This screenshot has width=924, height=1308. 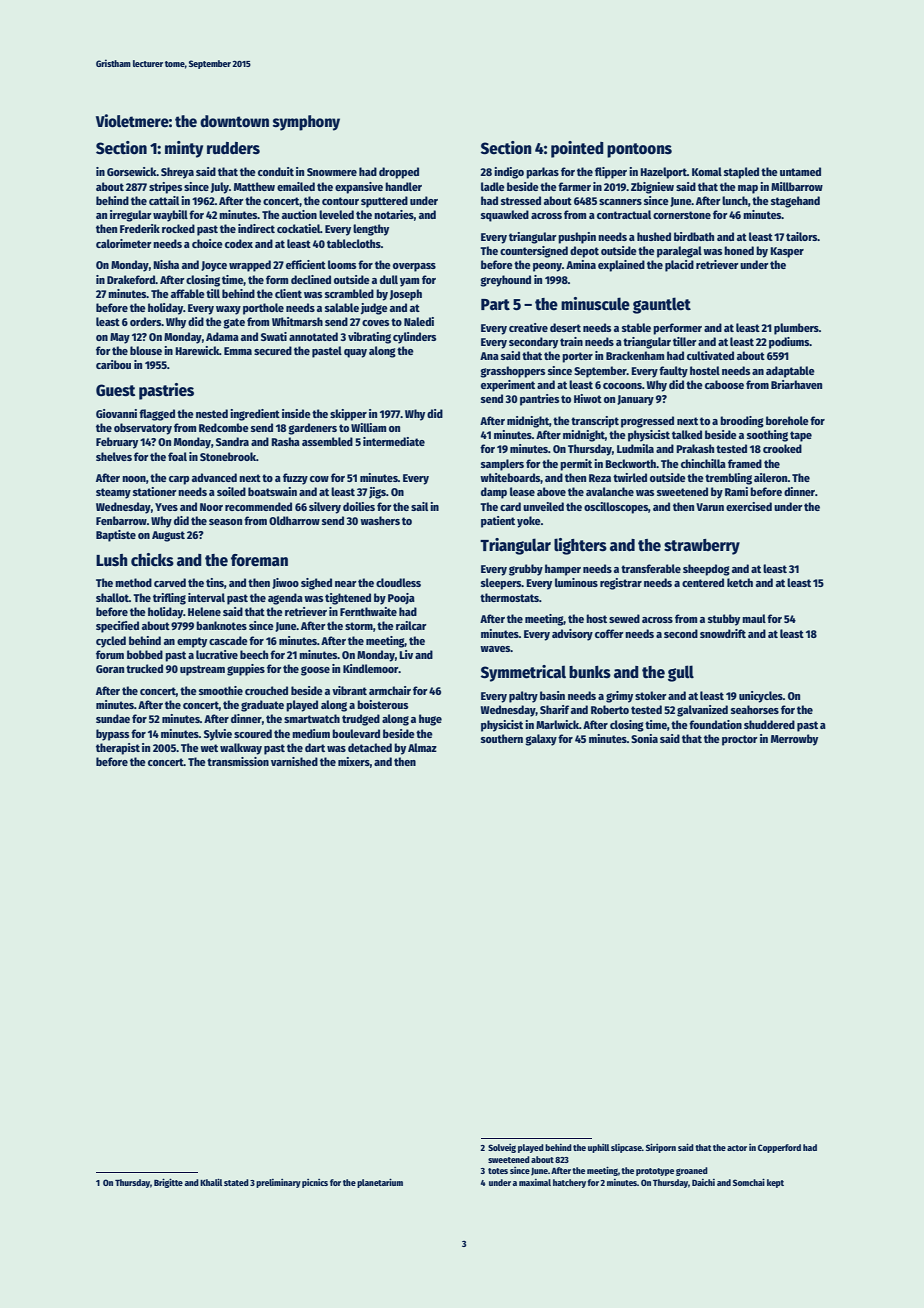 What do you see at coordinates (202, 670) in the screenshot?
I see `upstream` at bounding box center [202, 670].
